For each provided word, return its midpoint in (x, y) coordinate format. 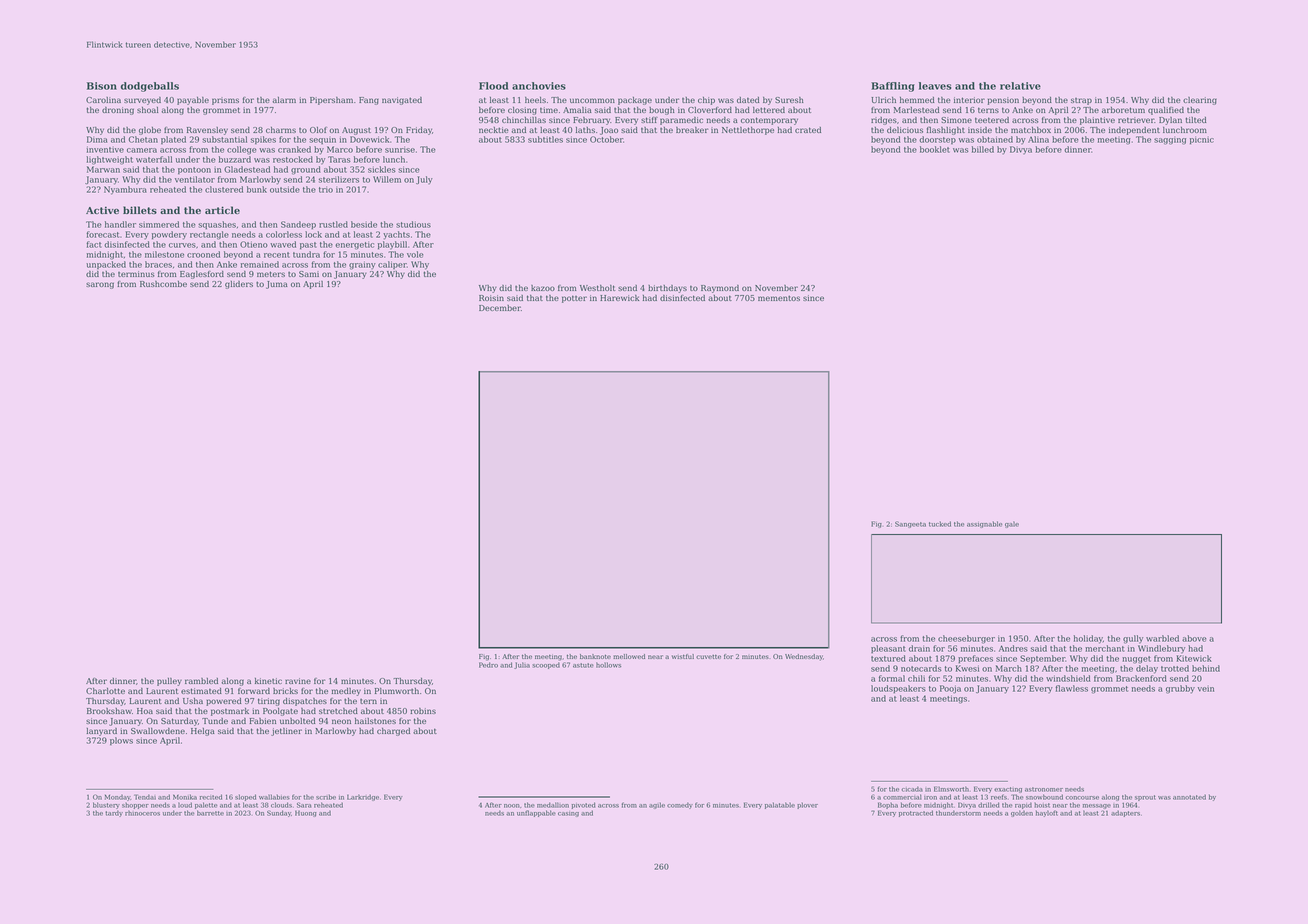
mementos (779, 298)
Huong (306, 813)
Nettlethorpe (748, 131)
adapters (1125, 813)
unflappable (536, 813)
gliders (239, 285)
